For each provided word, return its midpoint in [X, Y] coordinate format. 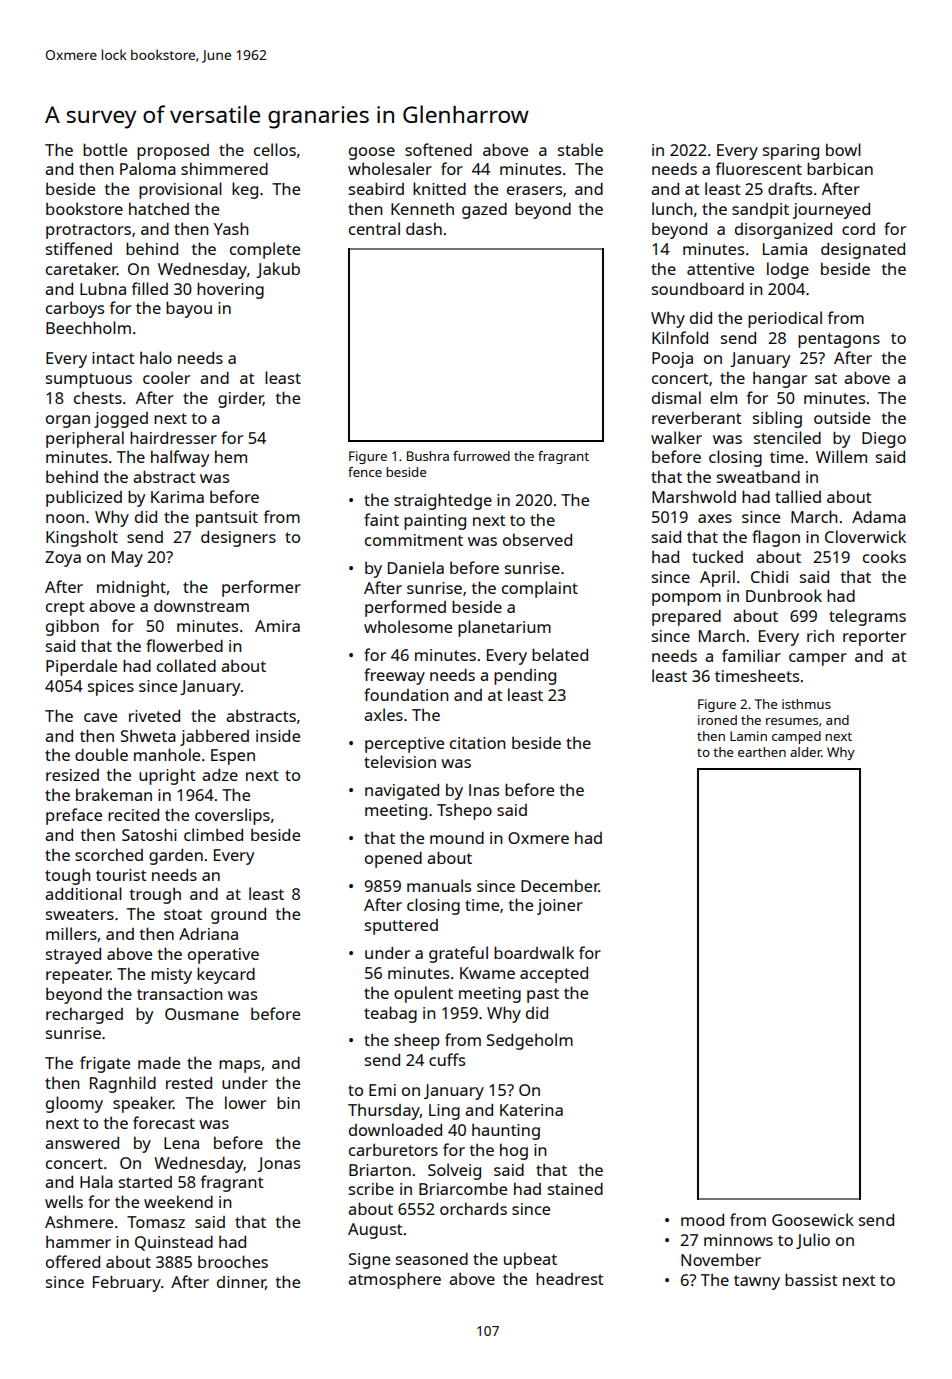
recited [133, 815]
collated [186, 665]
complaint [540, 589]
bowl [843, 149]
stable [580, 149]
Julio [813, 1241]
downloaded [395, 1129]
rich [820, 636]
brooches [233, 1261]
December [560, 885]
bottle [105, 149]
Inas [484, 790]
